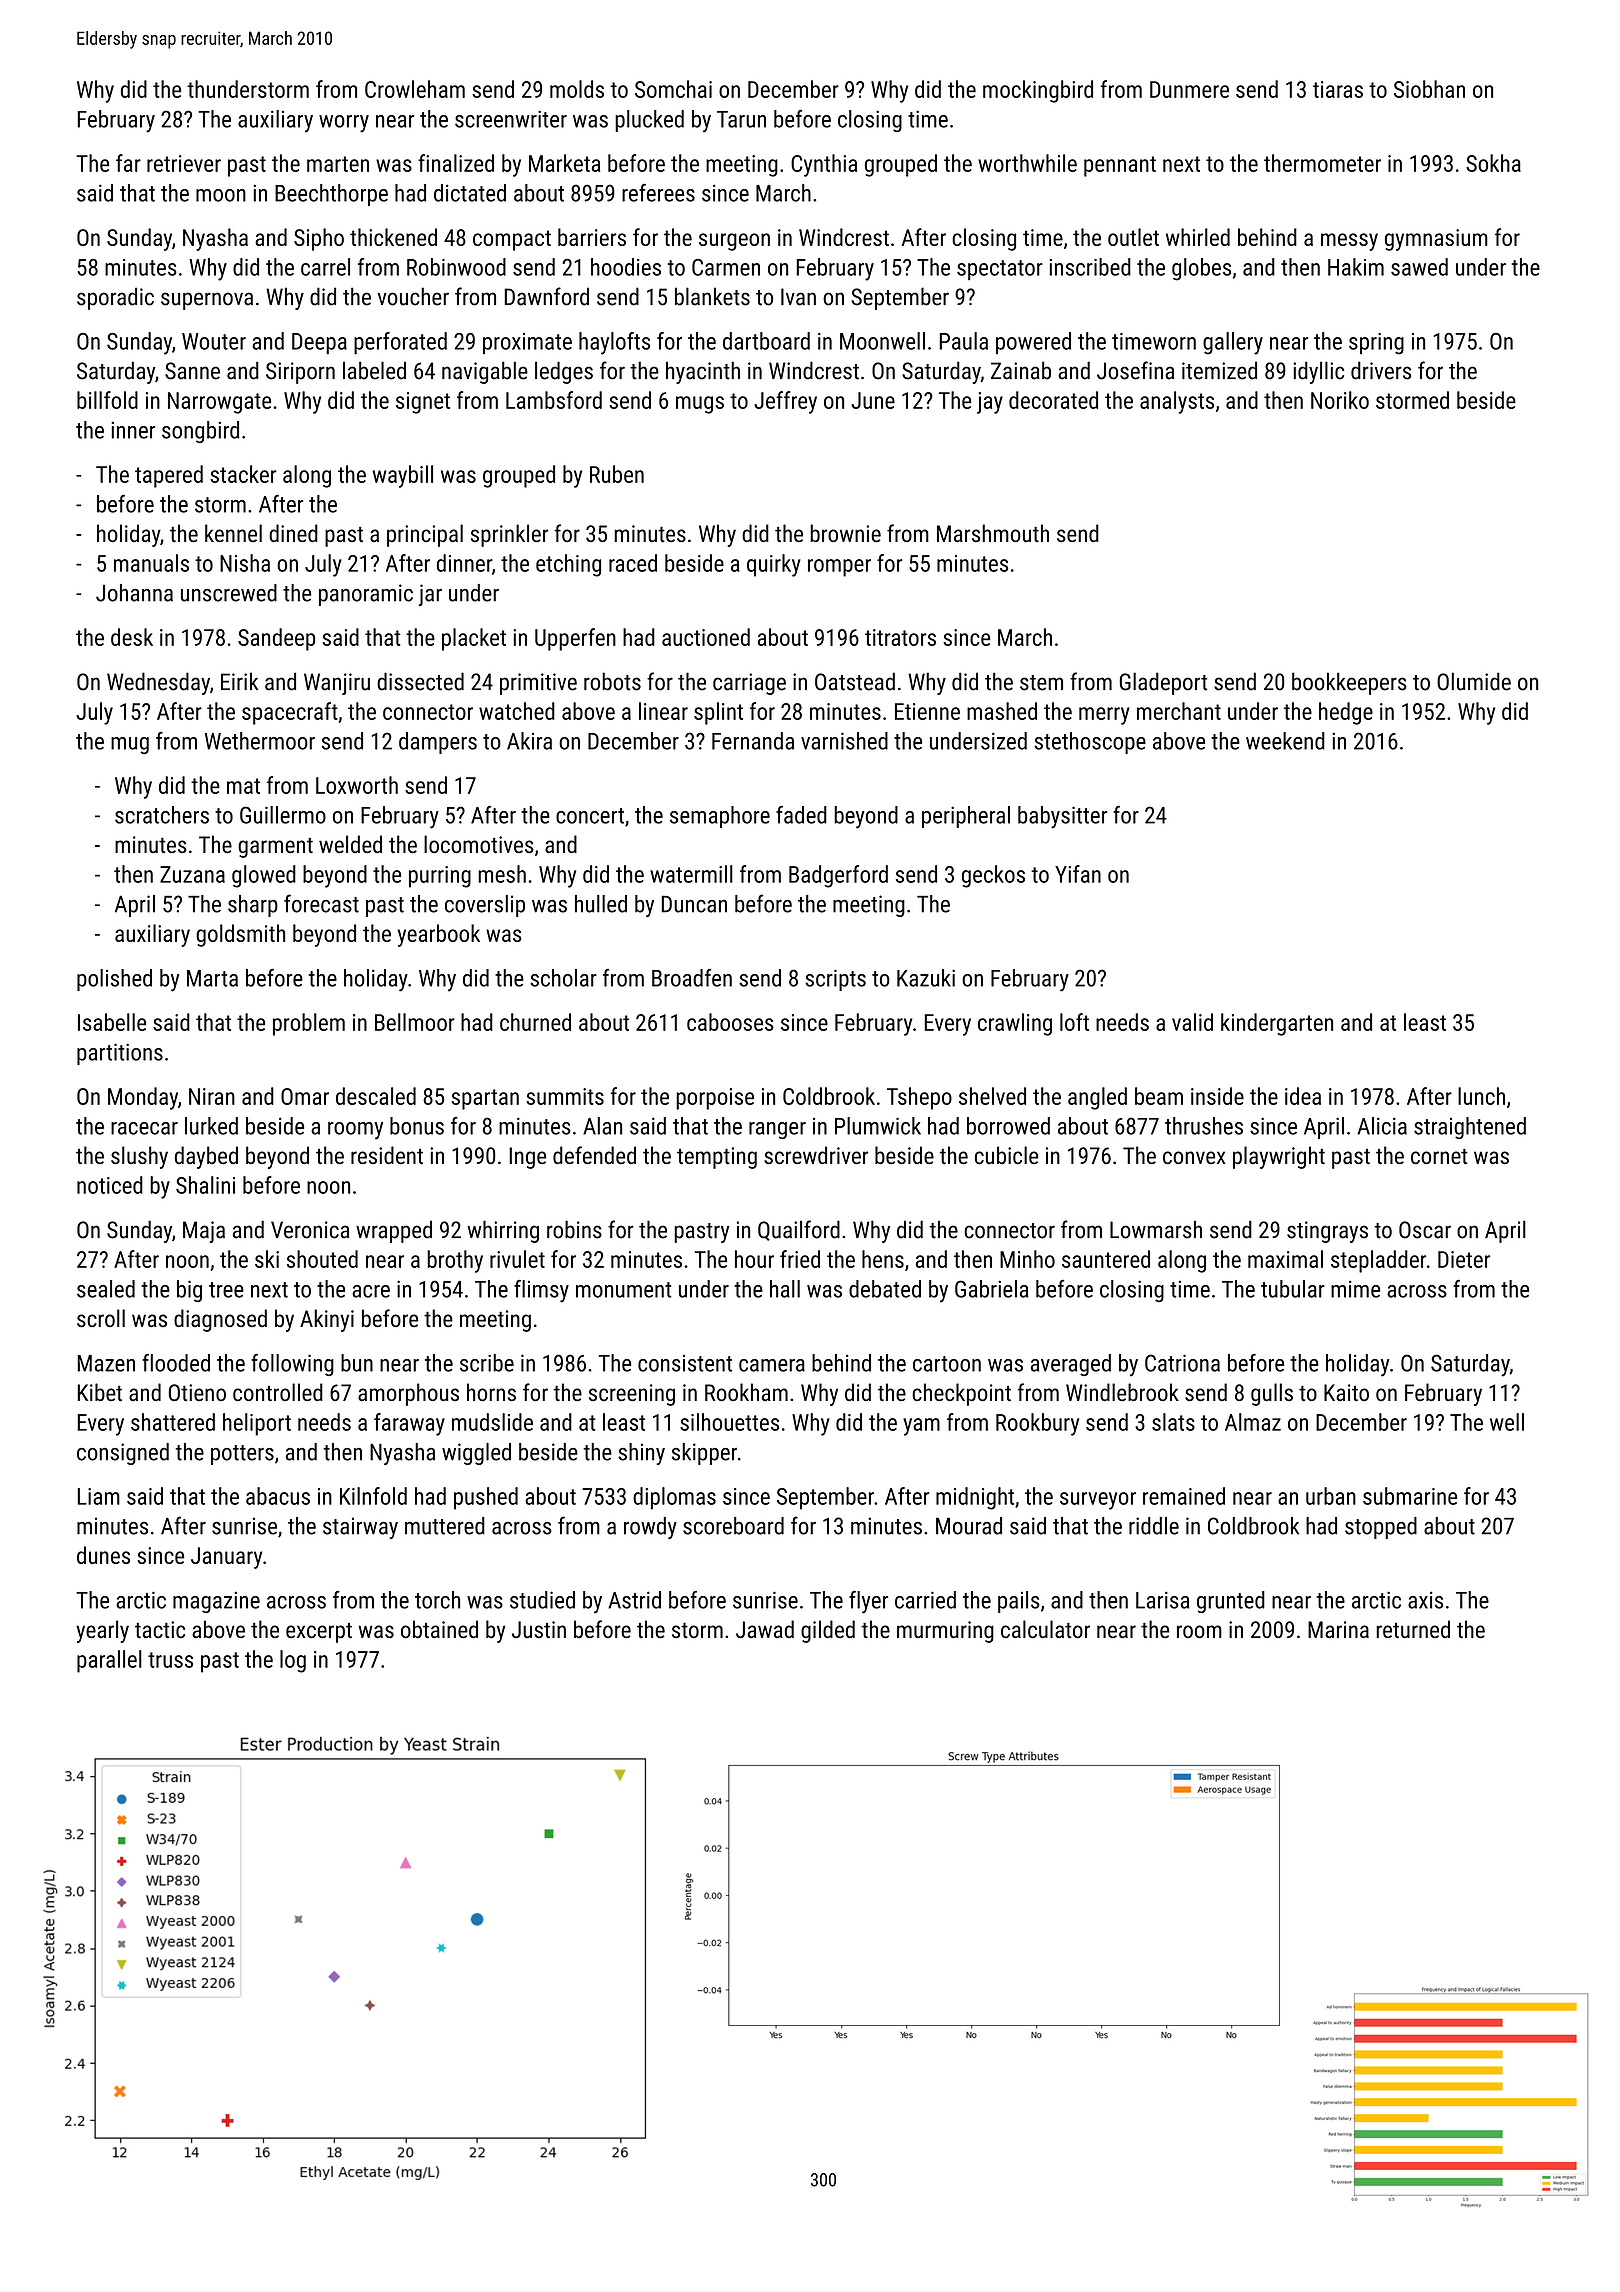 This page has height=2292, width=1620. I want to click on acre, so click(371, 1291).
